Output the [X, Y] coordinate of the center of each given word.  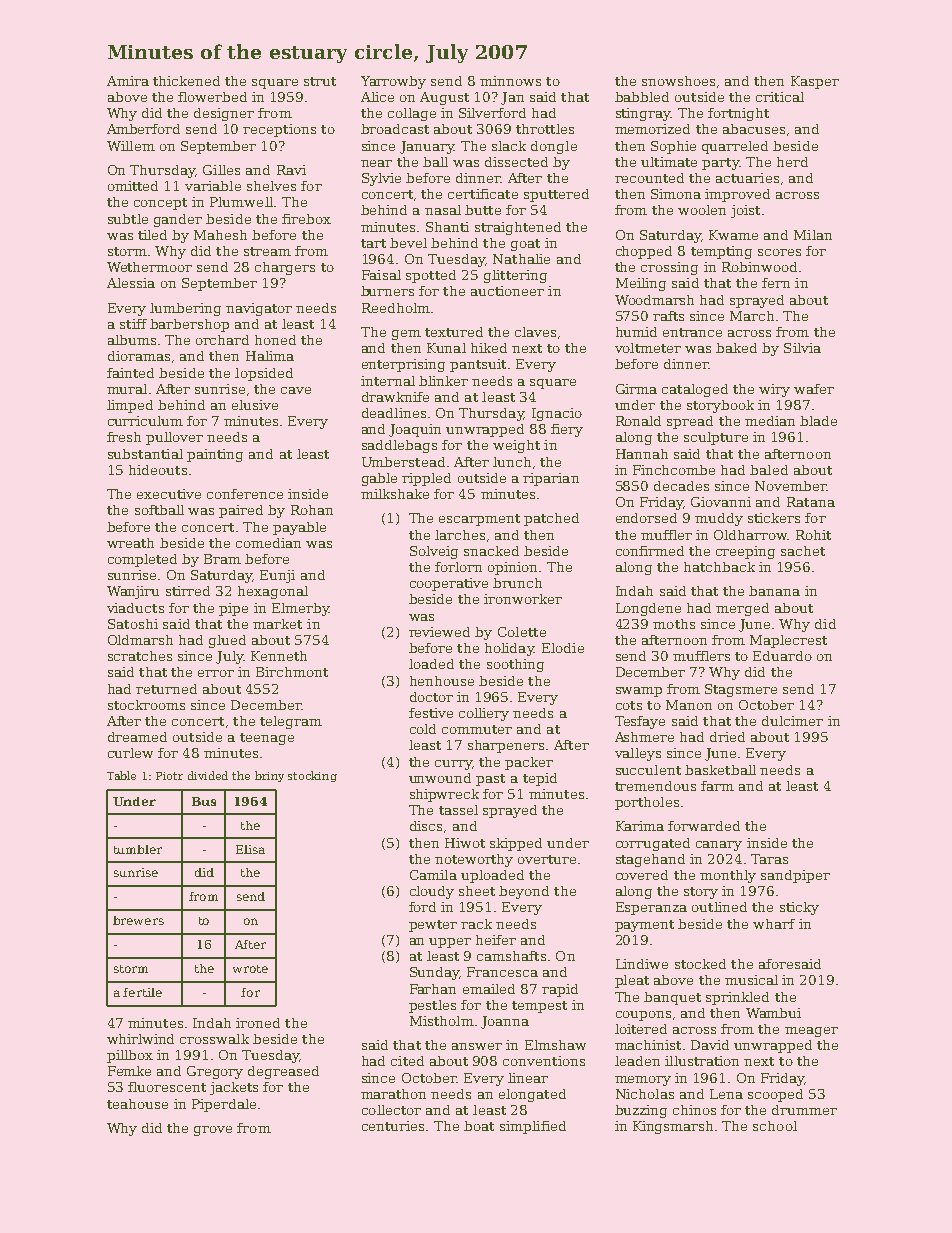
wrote [250, 969]
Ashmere [644, 737]
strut [320, 81]
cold [423, 729]
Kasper [815, 82]
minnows [510, 81]
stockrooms [146, 705]
